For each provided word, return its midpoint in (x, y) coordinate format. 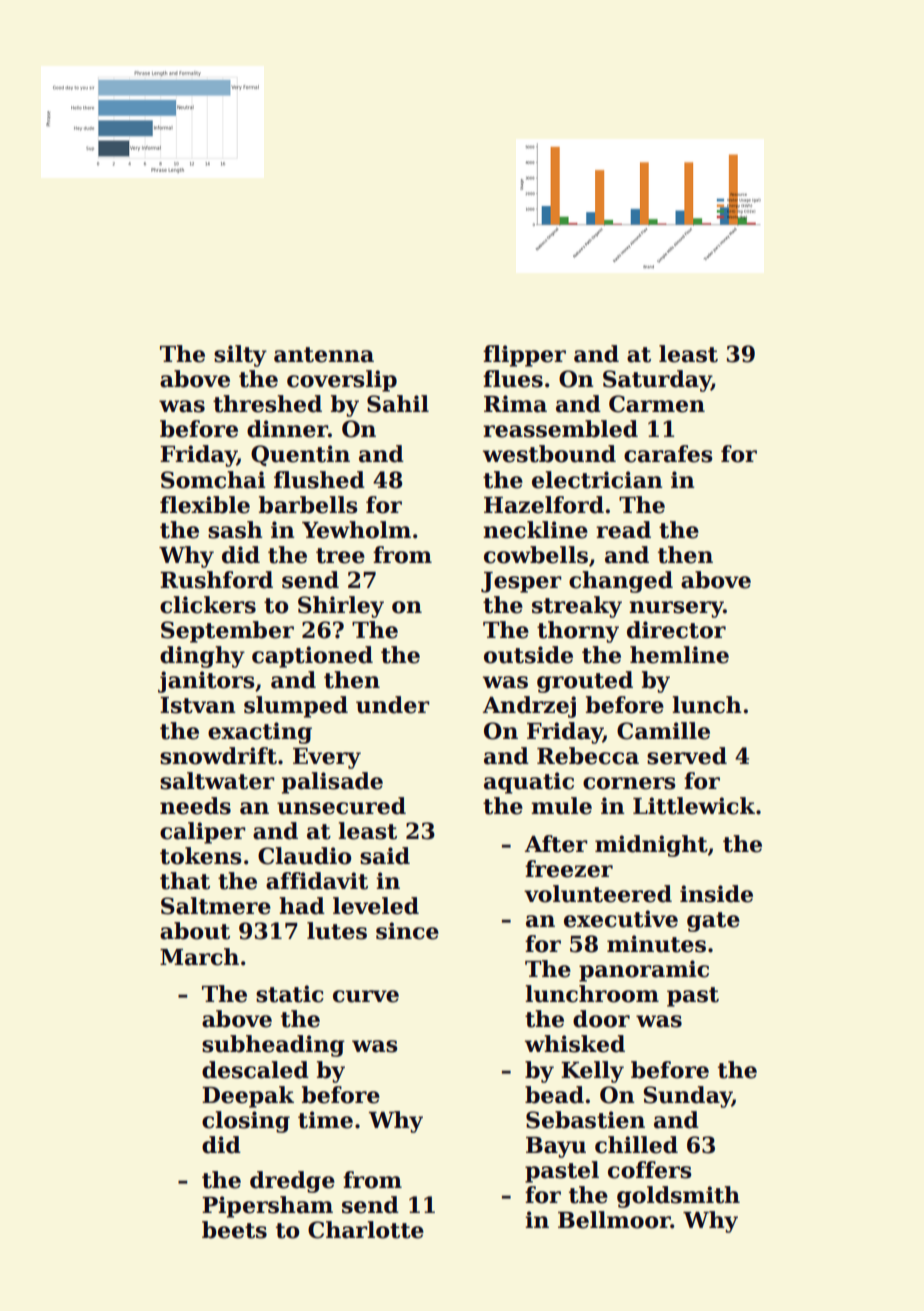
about (195, 931)
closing (246, 1122)
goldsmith (678, 1197)
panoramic (644, 971)
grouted (585, 682)
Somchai (213, 480)
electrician (597, 480)
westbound (549, 454)
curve (366, 996)
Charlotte (366, 1230)
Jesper (521, 582)
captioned (312, 657)
